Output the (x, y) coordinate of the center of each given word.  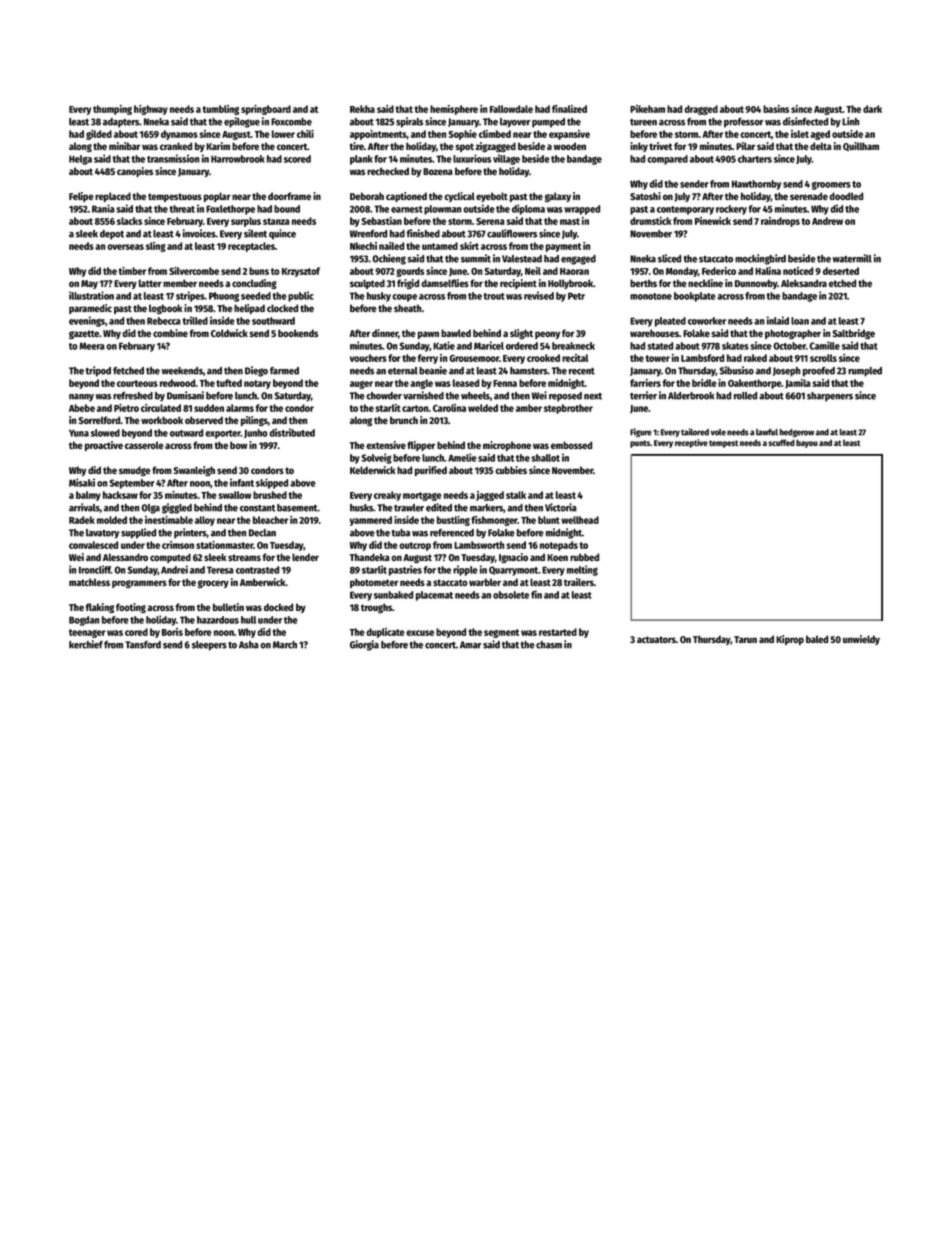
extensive (386, 445)
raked (755, 358)
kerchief (86, 644)
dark (872, 109)
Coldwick (229, 333)
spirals (409, 122)
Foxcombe (291, 122)
